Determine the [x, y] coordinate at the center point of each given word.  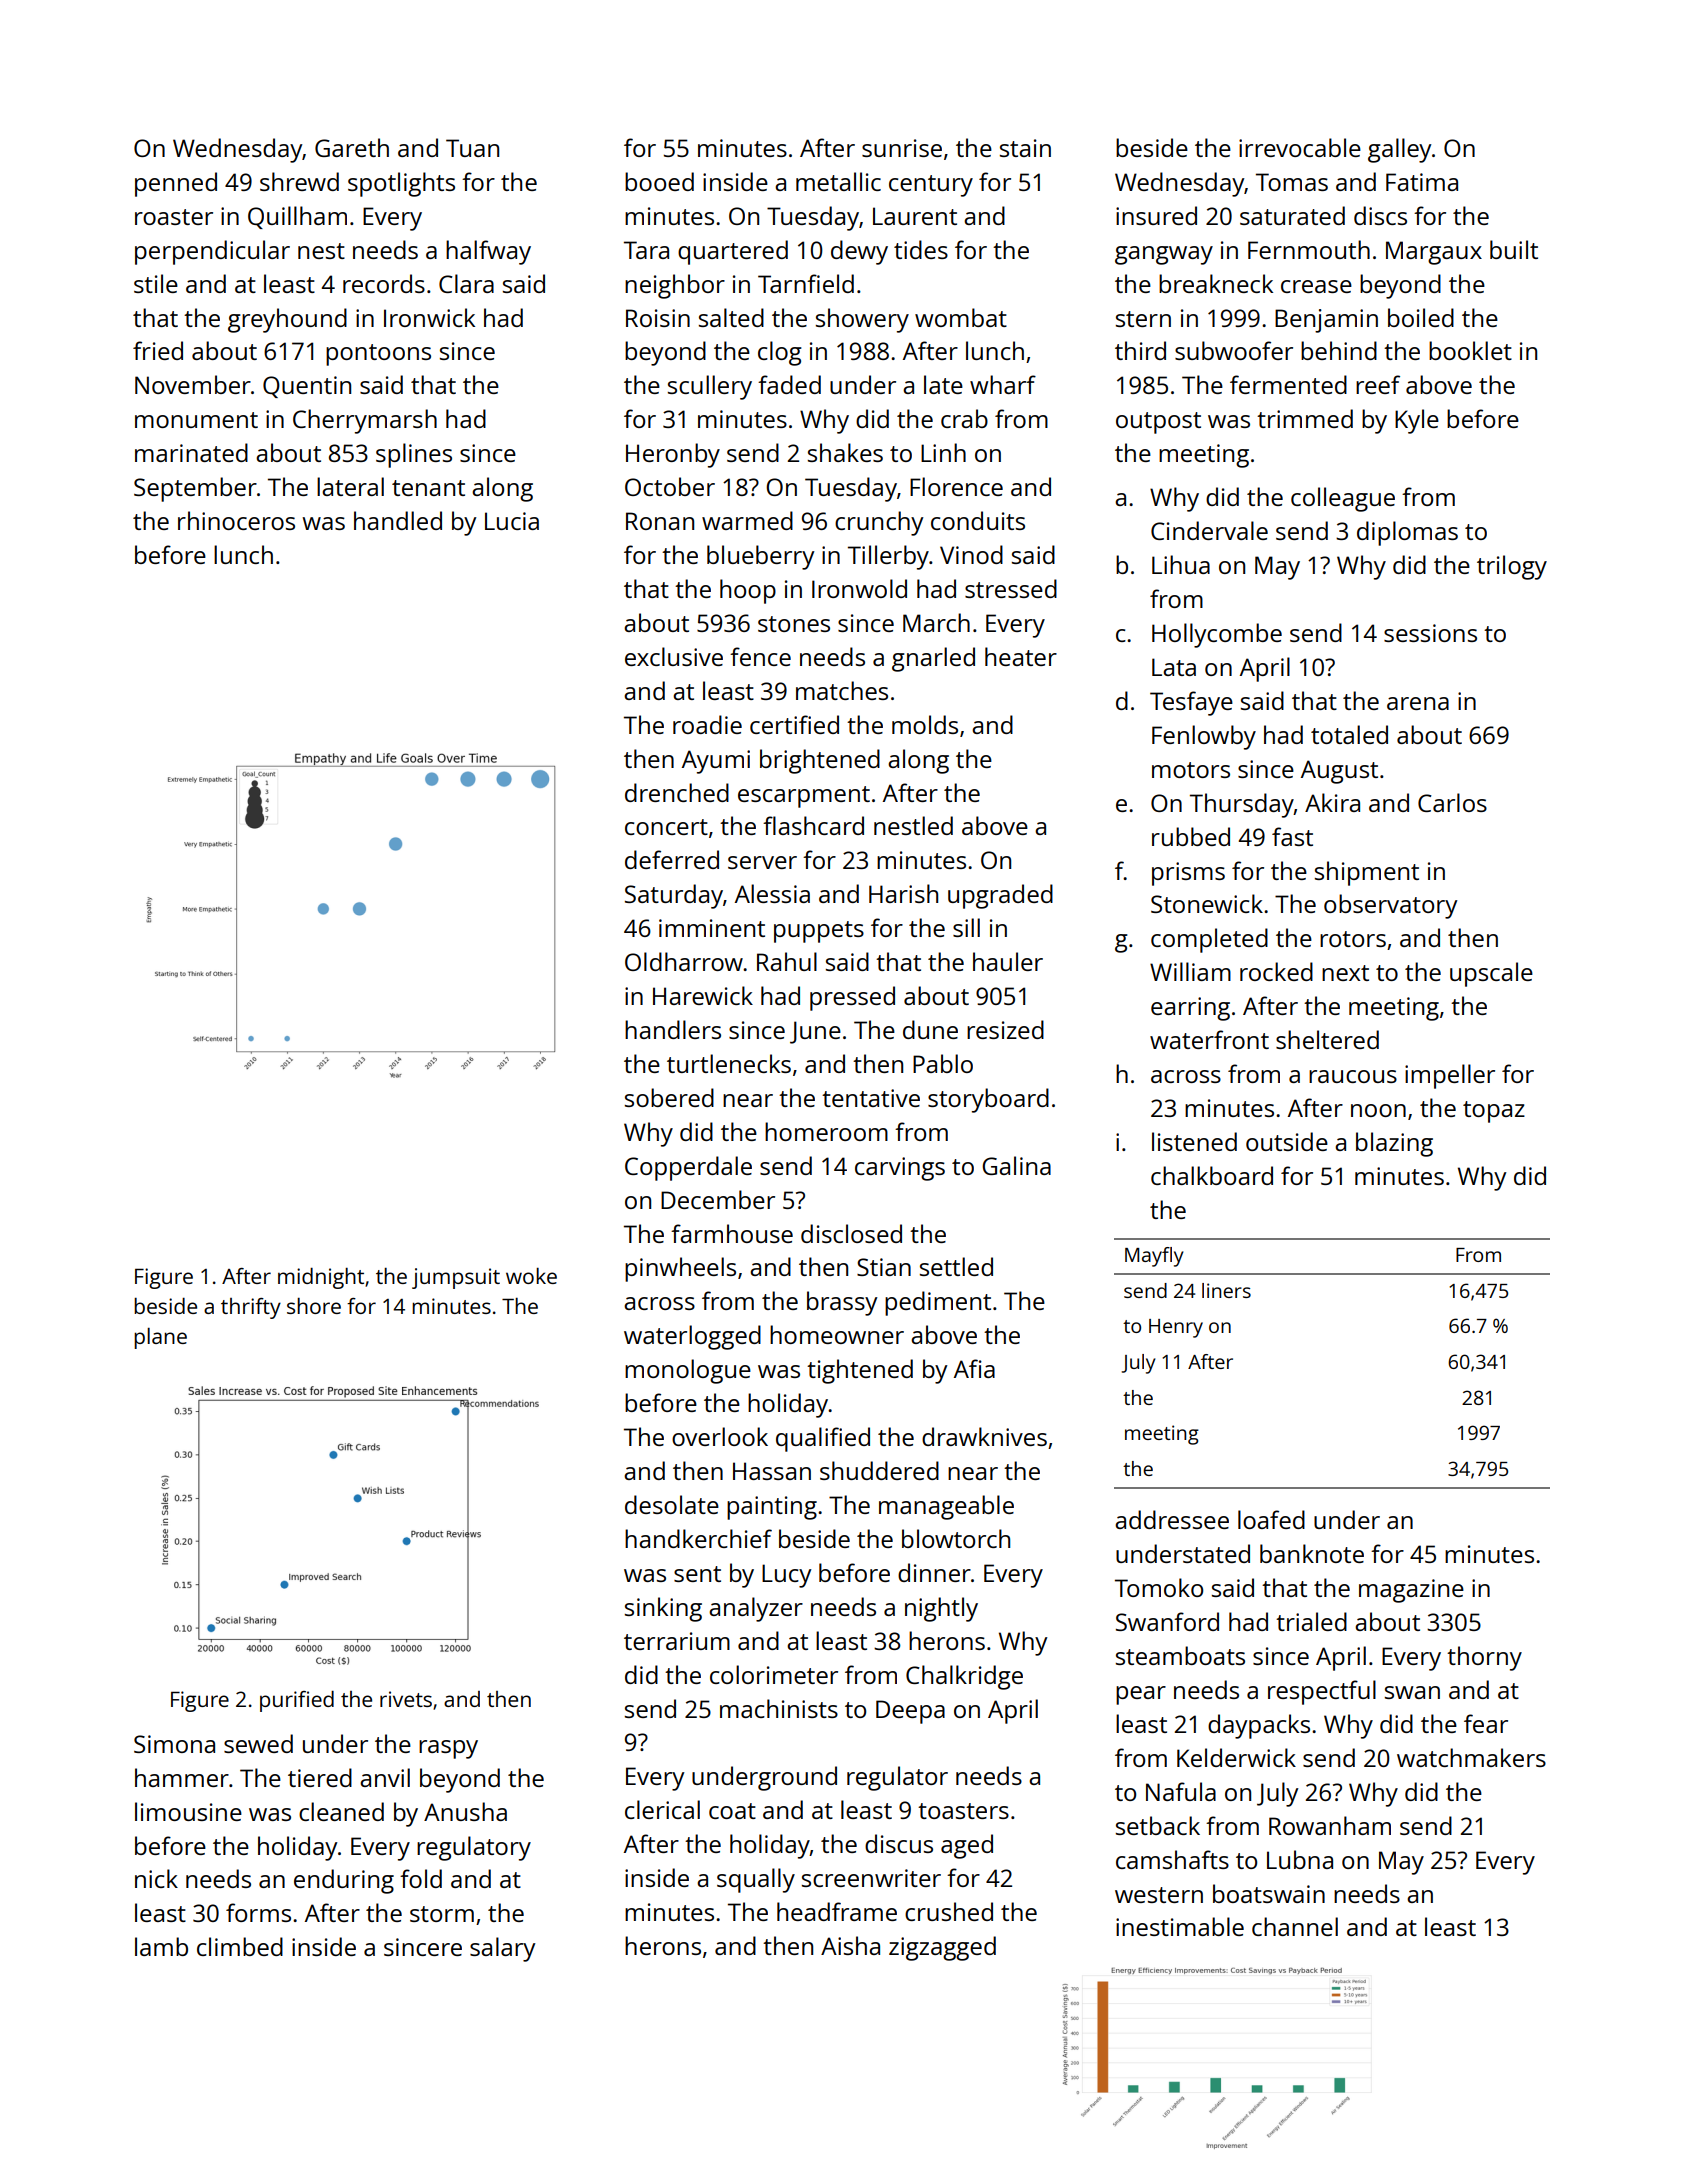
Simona [174, 1744]
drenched [677, 792]
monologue [688, 1371]
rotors [1353, 939]
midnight [321, 1278]
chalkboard [1212, 1175]
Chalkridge [964, 1677]
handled [398, 520]
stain [1025, 148]
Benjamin [1326, 321]
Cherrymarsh [365, 421]
